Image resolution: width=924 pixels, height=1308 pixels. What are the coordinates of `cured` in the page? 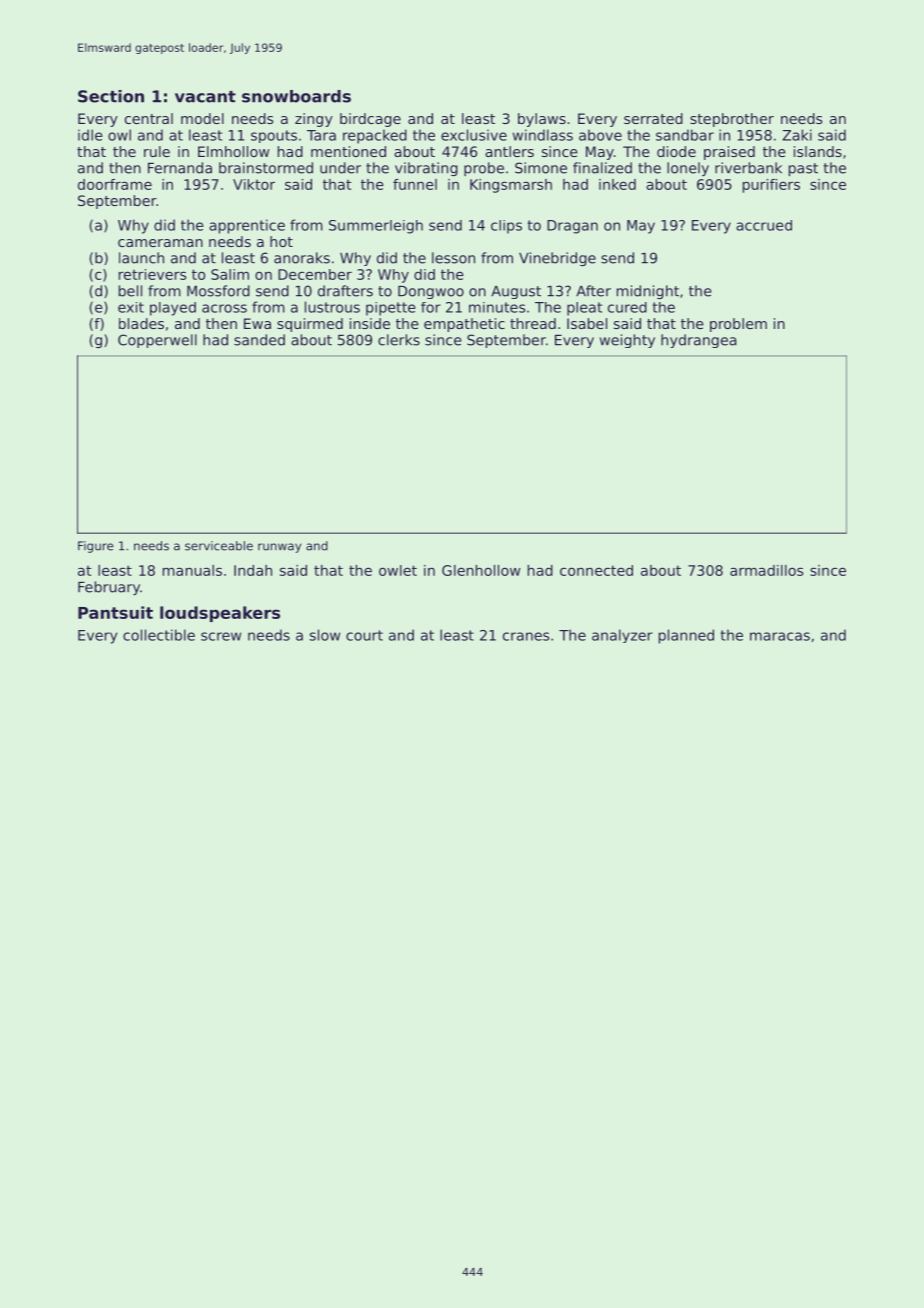 It's located at (627, 307).
